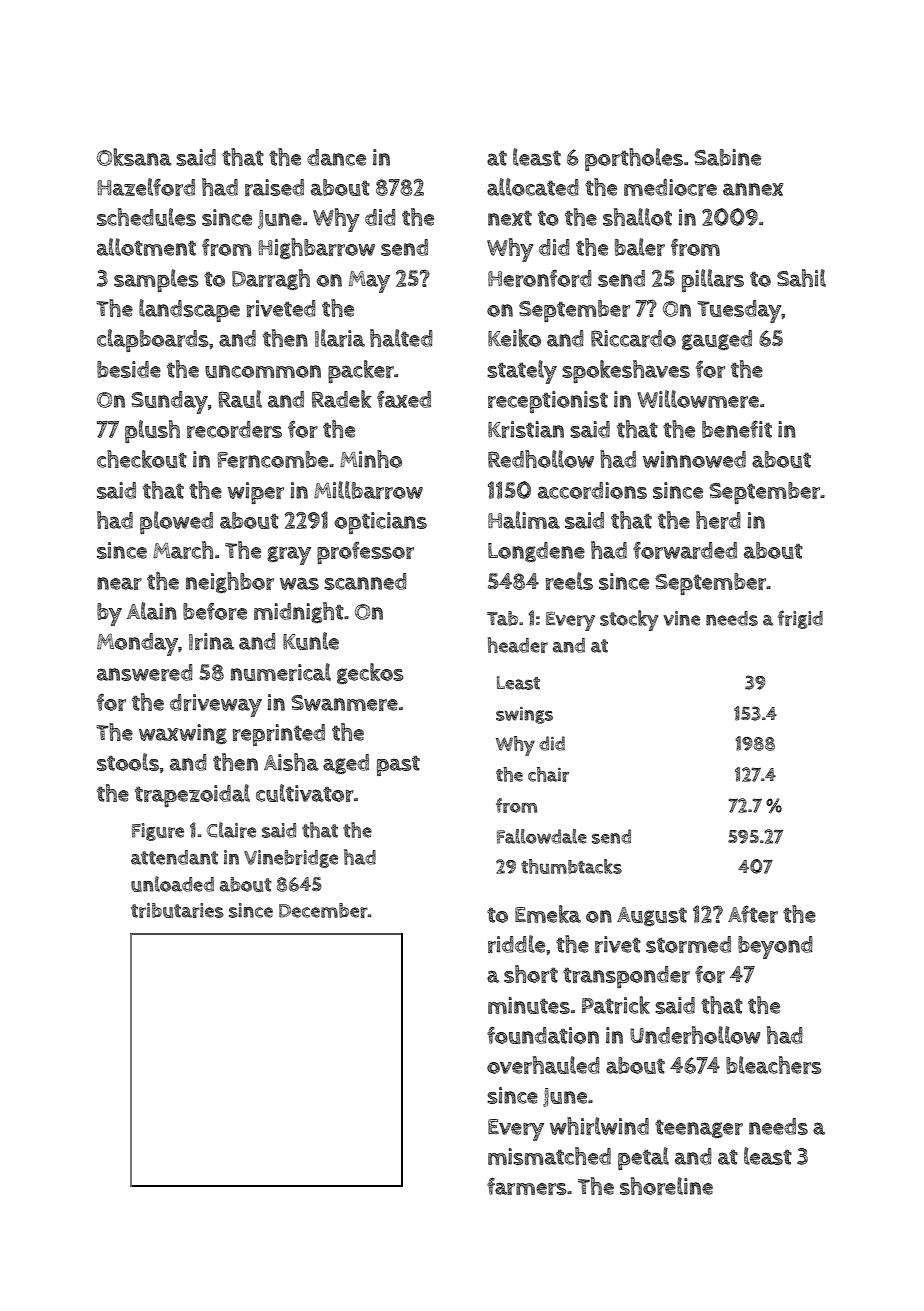  Describe the element at coordinates (626, 977) in the image. I see `transponder` at that location.
